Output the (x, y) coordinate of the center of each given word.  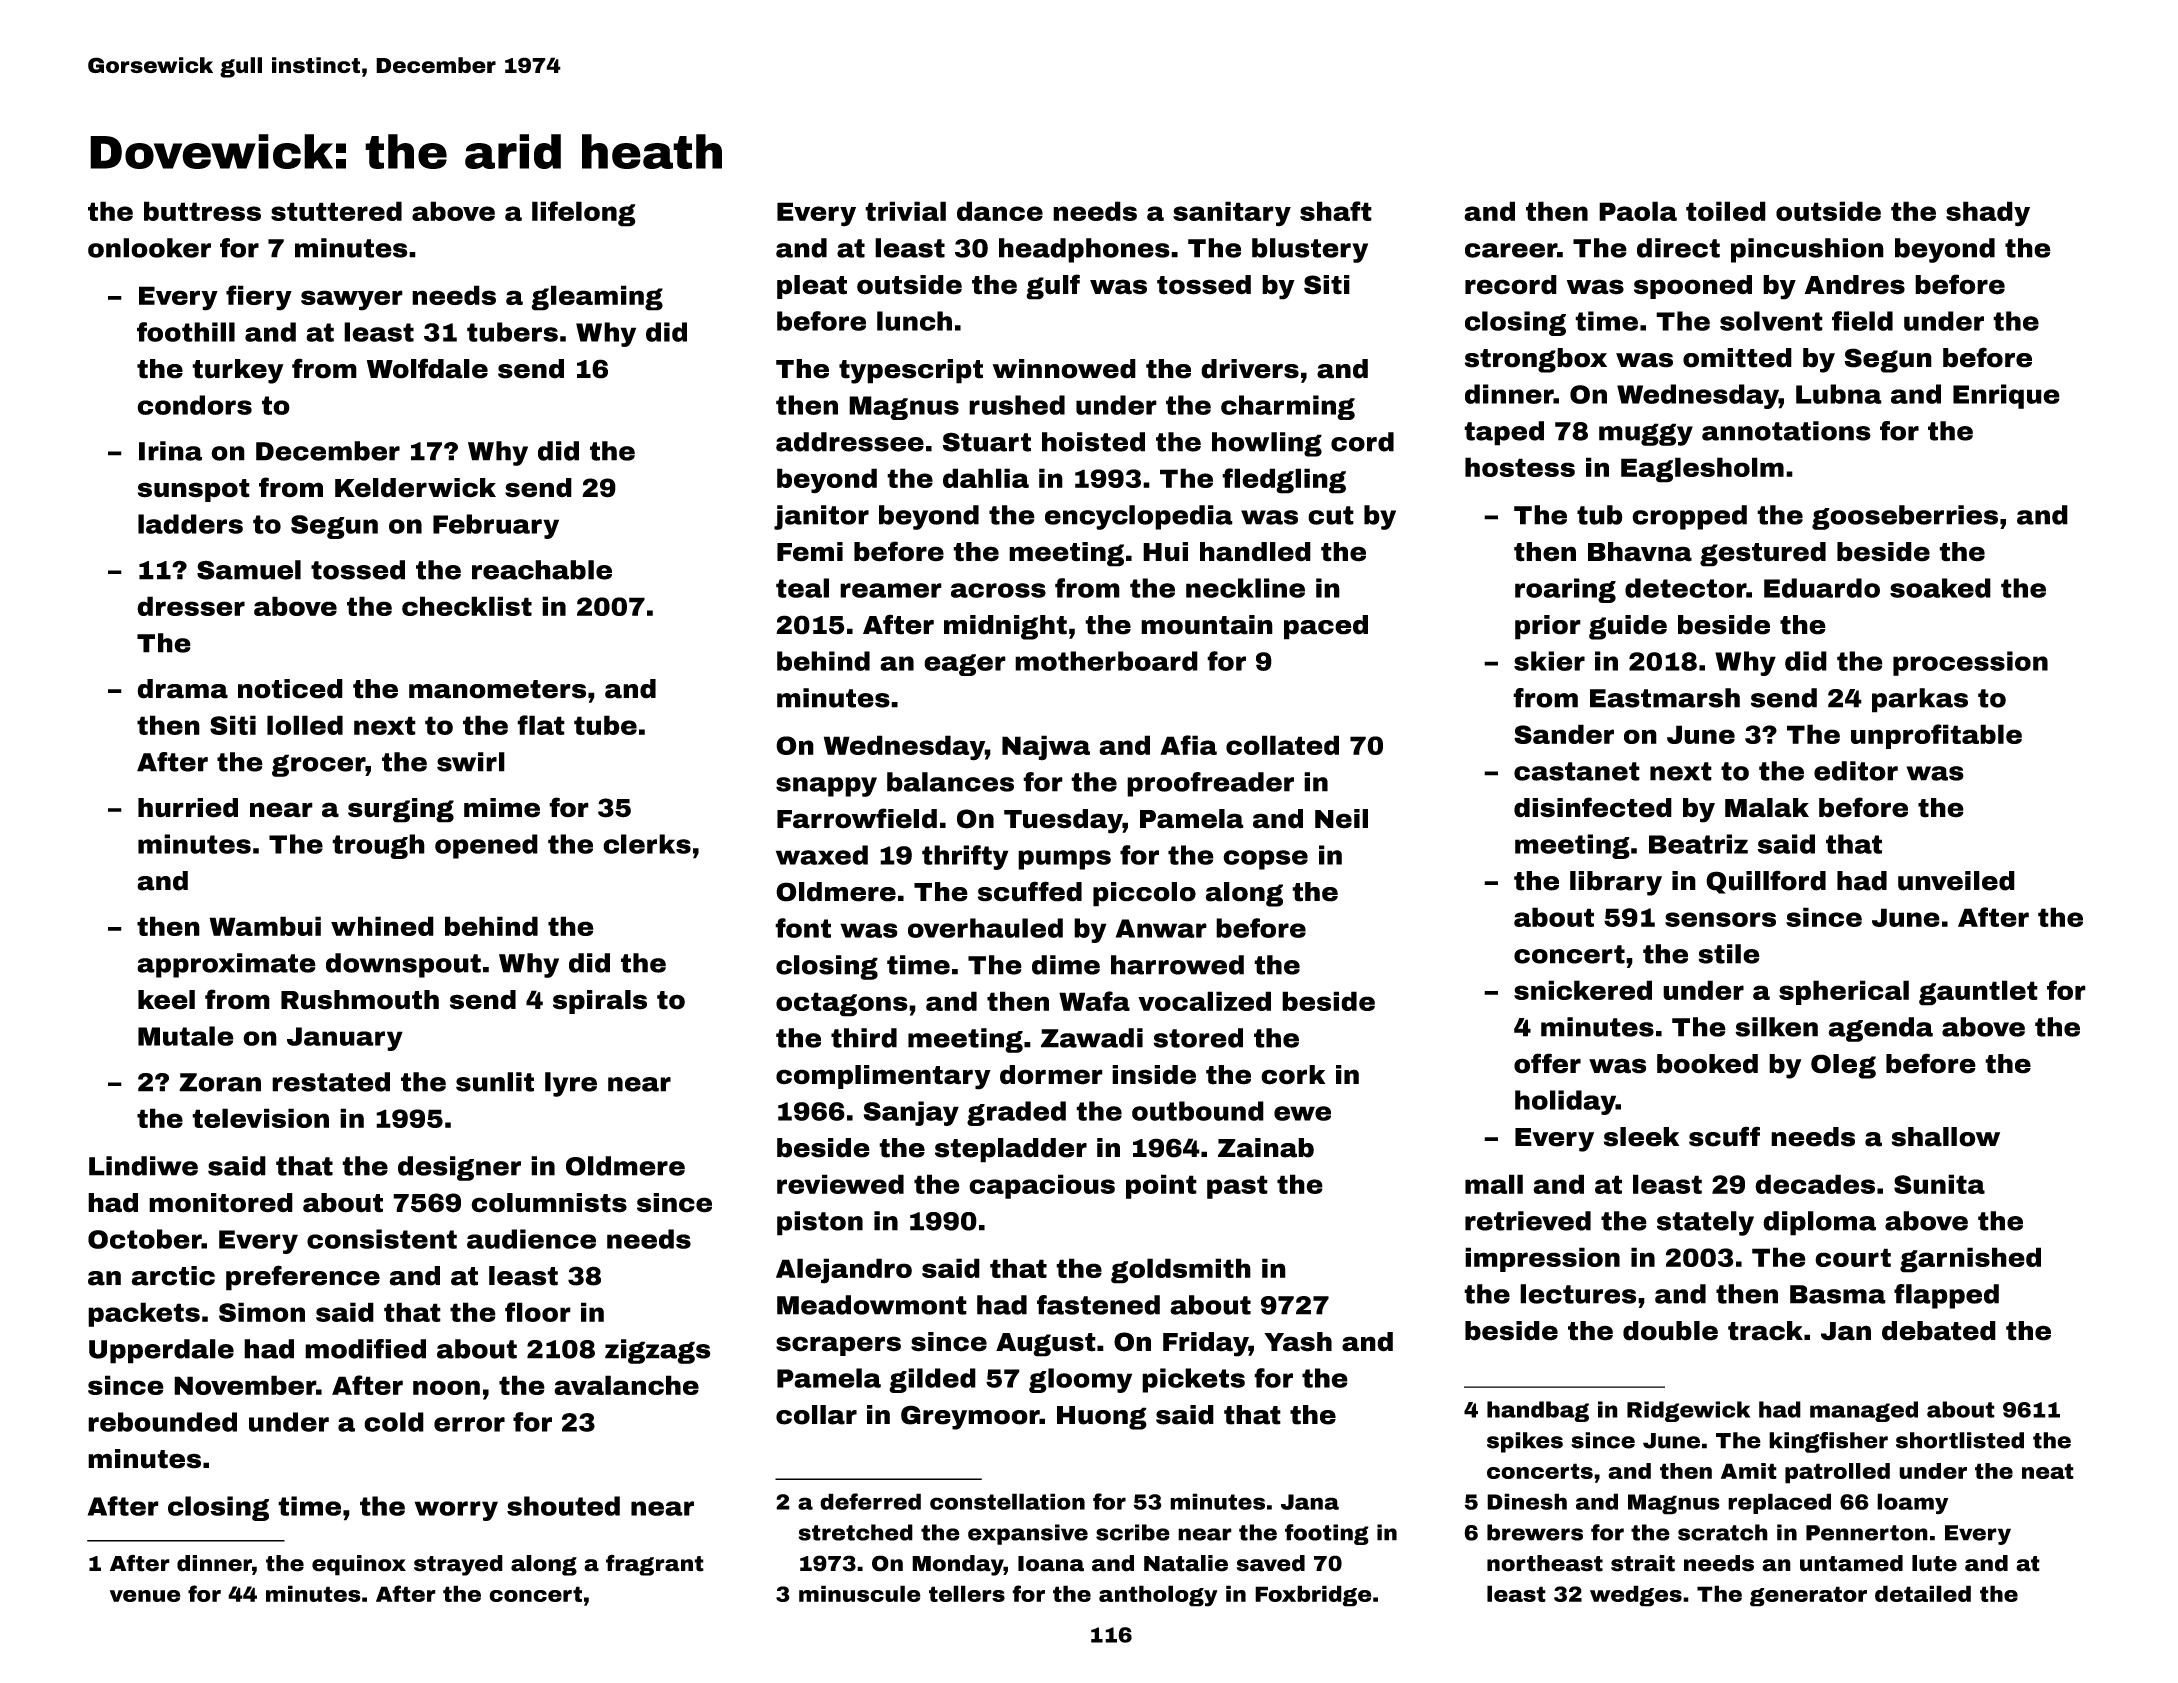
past (1237, 1187)
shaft (1336, 211)
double (1670, 1331)
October (145, 1239)
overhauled (985, 928)
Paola (1638, 211)
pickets (1193, 1380)
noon (446, 1387)
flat (541, 725)
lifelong (584, 214)
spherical (1844, 992)
